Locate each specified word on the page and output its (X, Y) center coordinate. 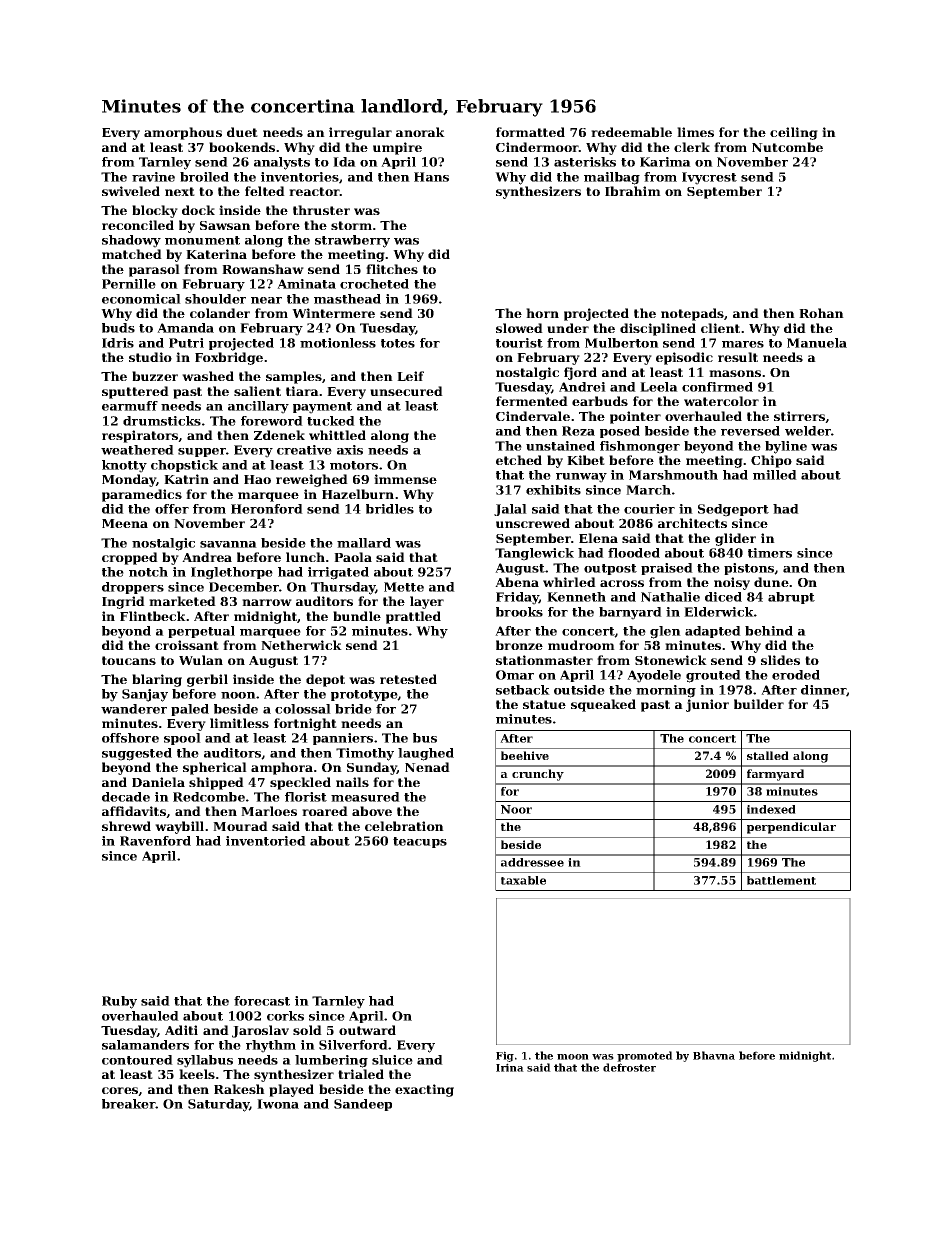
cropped (130, 558)
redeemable (631, 132)
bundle (357, 616)
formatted (530, 132)
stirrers (800, 417)
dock (198, 210)
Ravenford (155, 841)
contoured (137, 1060)
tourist (519, 343)
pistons (749, 569)
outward (367, 1030)
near (266, 300)
